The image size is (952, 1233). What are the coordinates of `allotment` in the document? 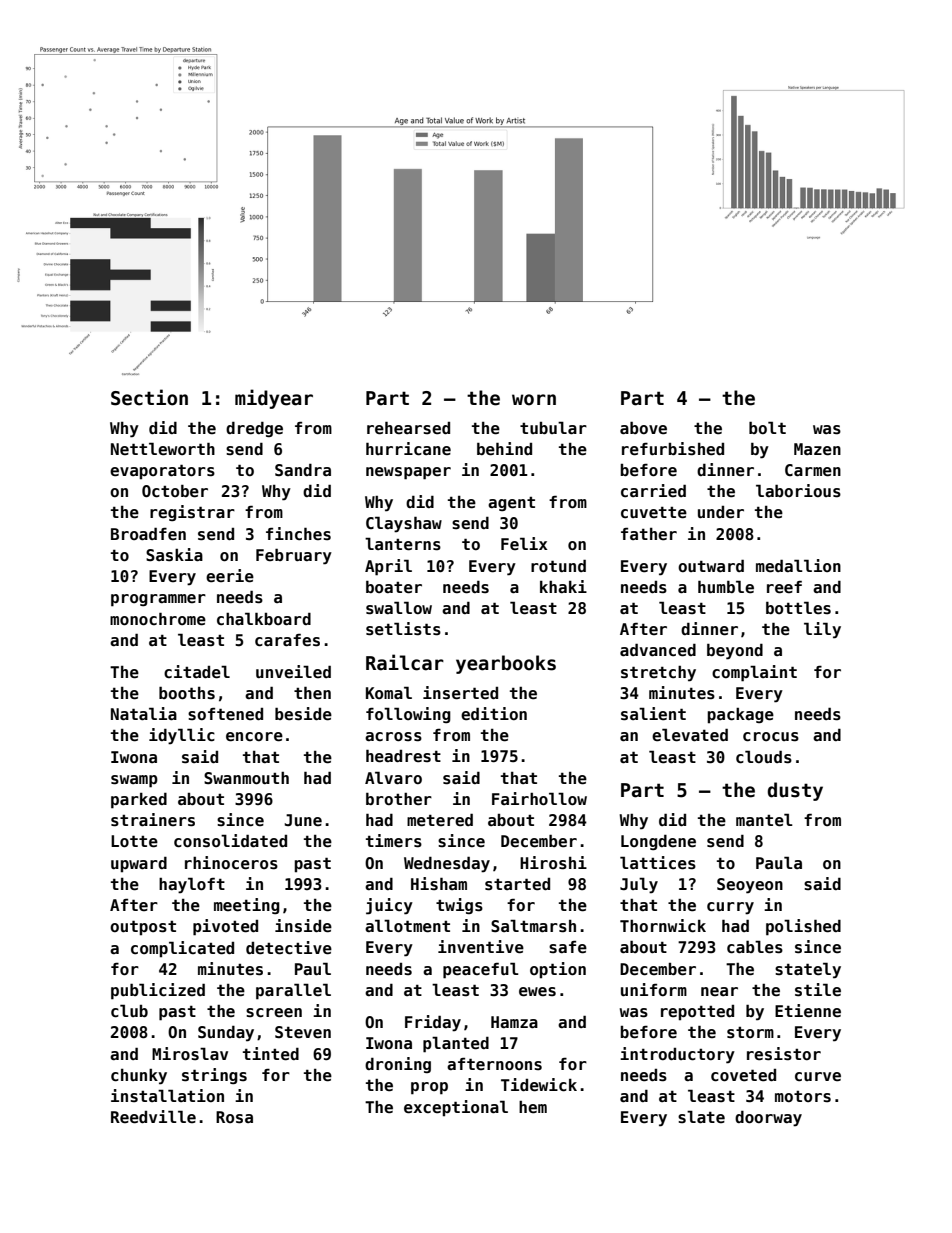 It's located at (407, 926).
